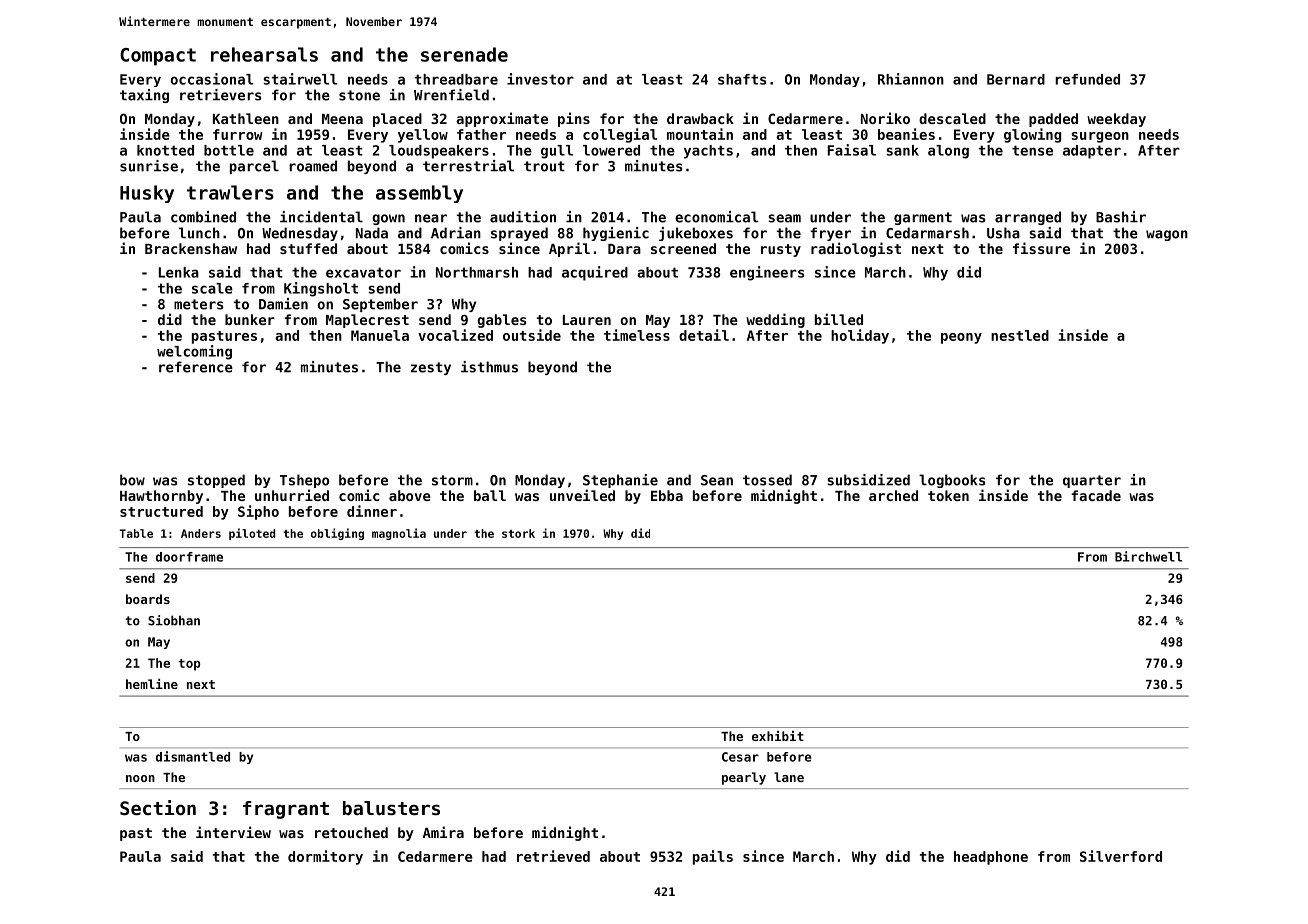  I want to click on beanies, so click(906, 134).
